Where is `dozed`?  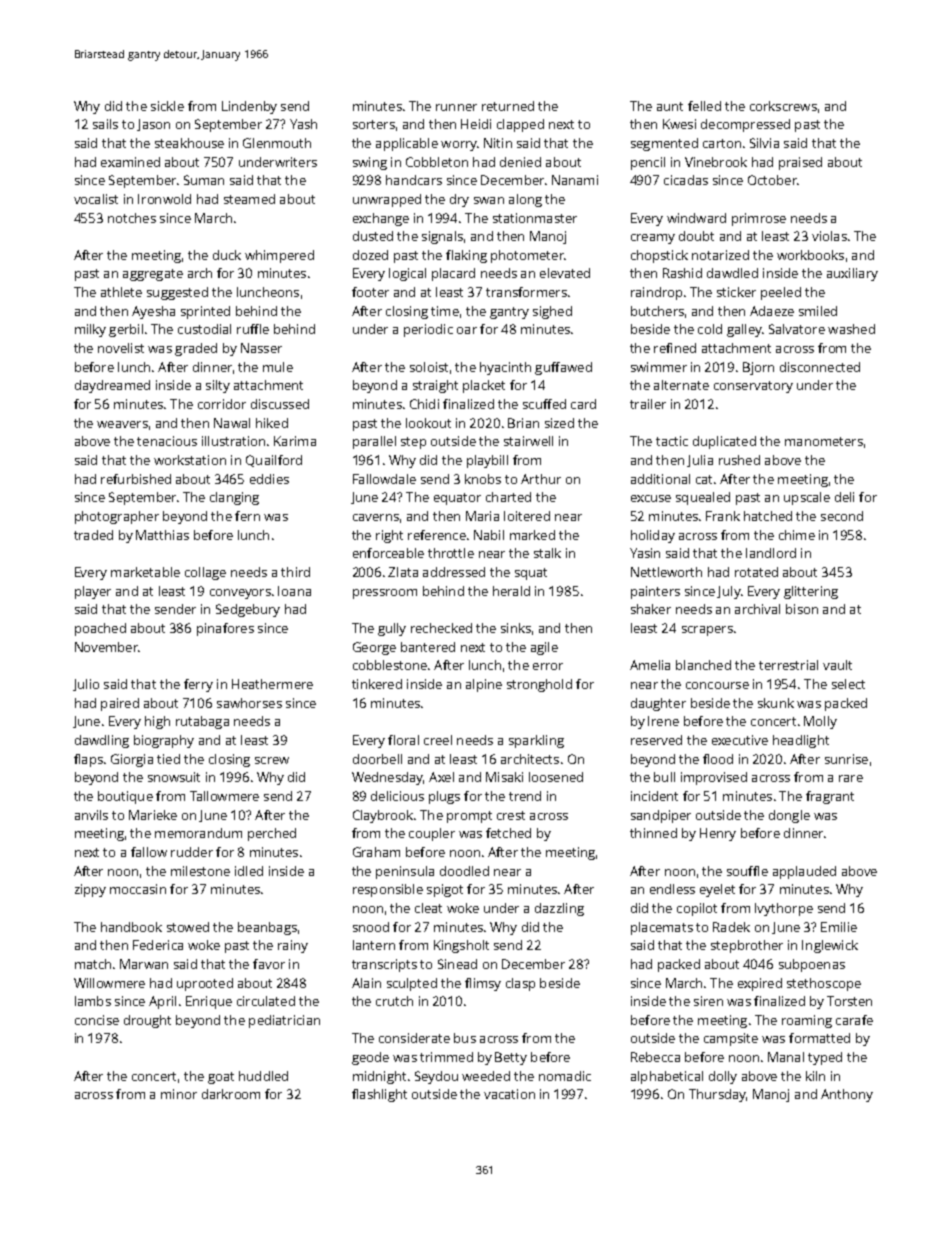
dozed is located at coordinates (370, 255).
